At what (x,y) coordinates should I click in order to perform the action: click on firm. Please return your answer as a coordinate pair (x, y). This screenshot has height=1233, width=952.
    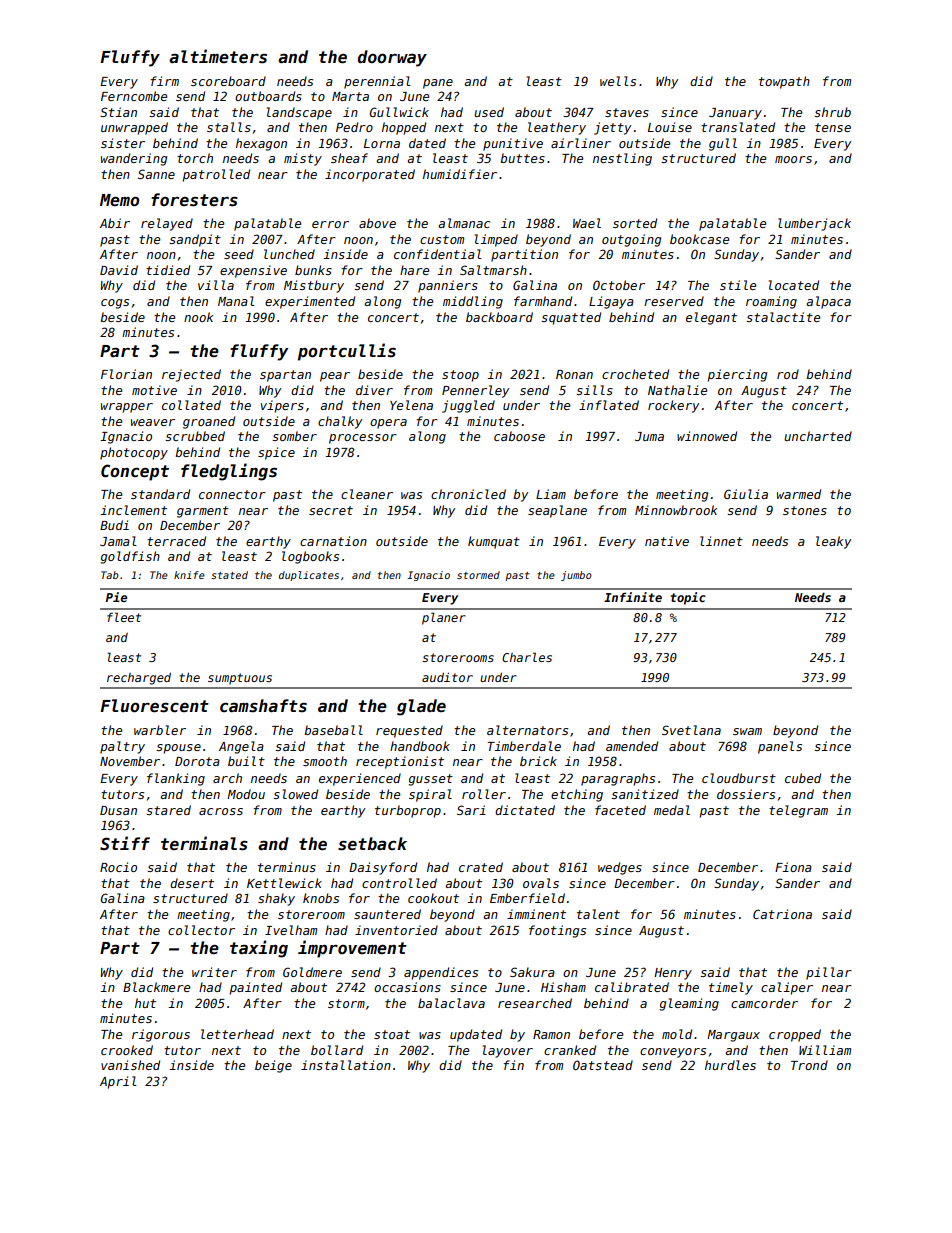
    Looking at the image, I should click on (164, 81).
